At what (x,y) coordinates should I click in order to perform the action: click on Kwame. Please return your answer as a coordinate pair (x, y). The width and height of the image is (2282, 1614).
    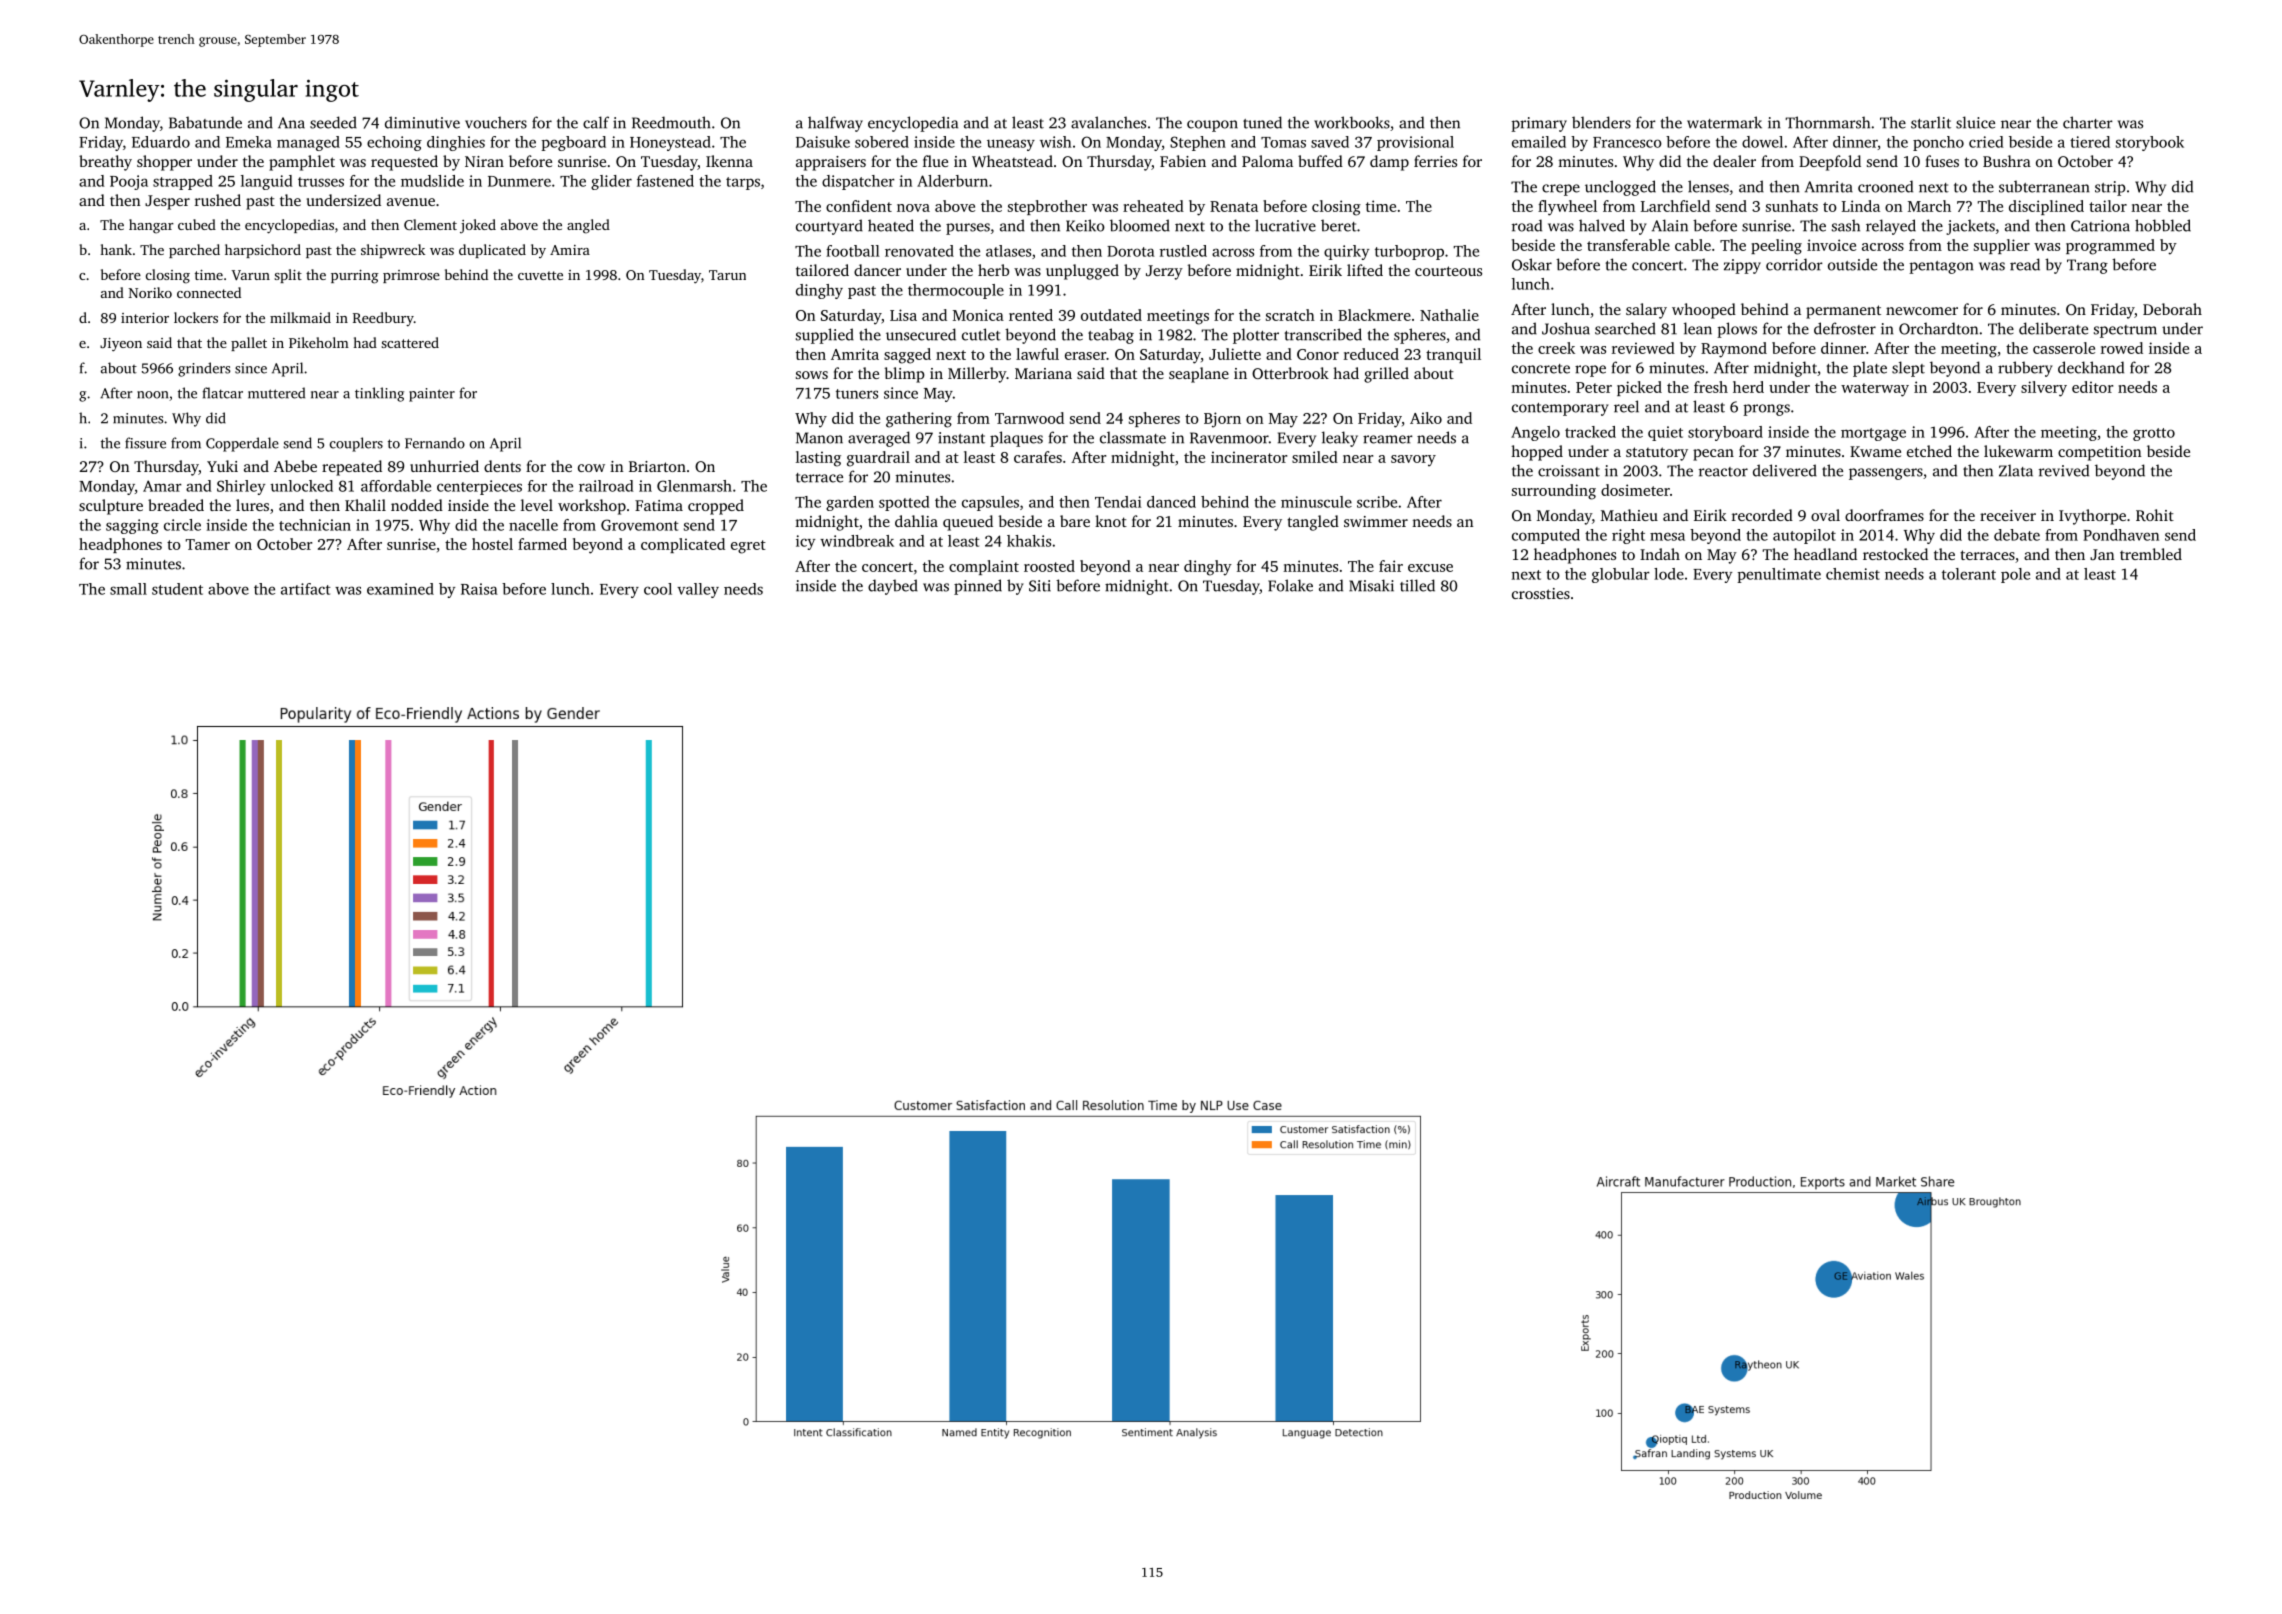
    Looking at the image, I should click on (1875, 451).
